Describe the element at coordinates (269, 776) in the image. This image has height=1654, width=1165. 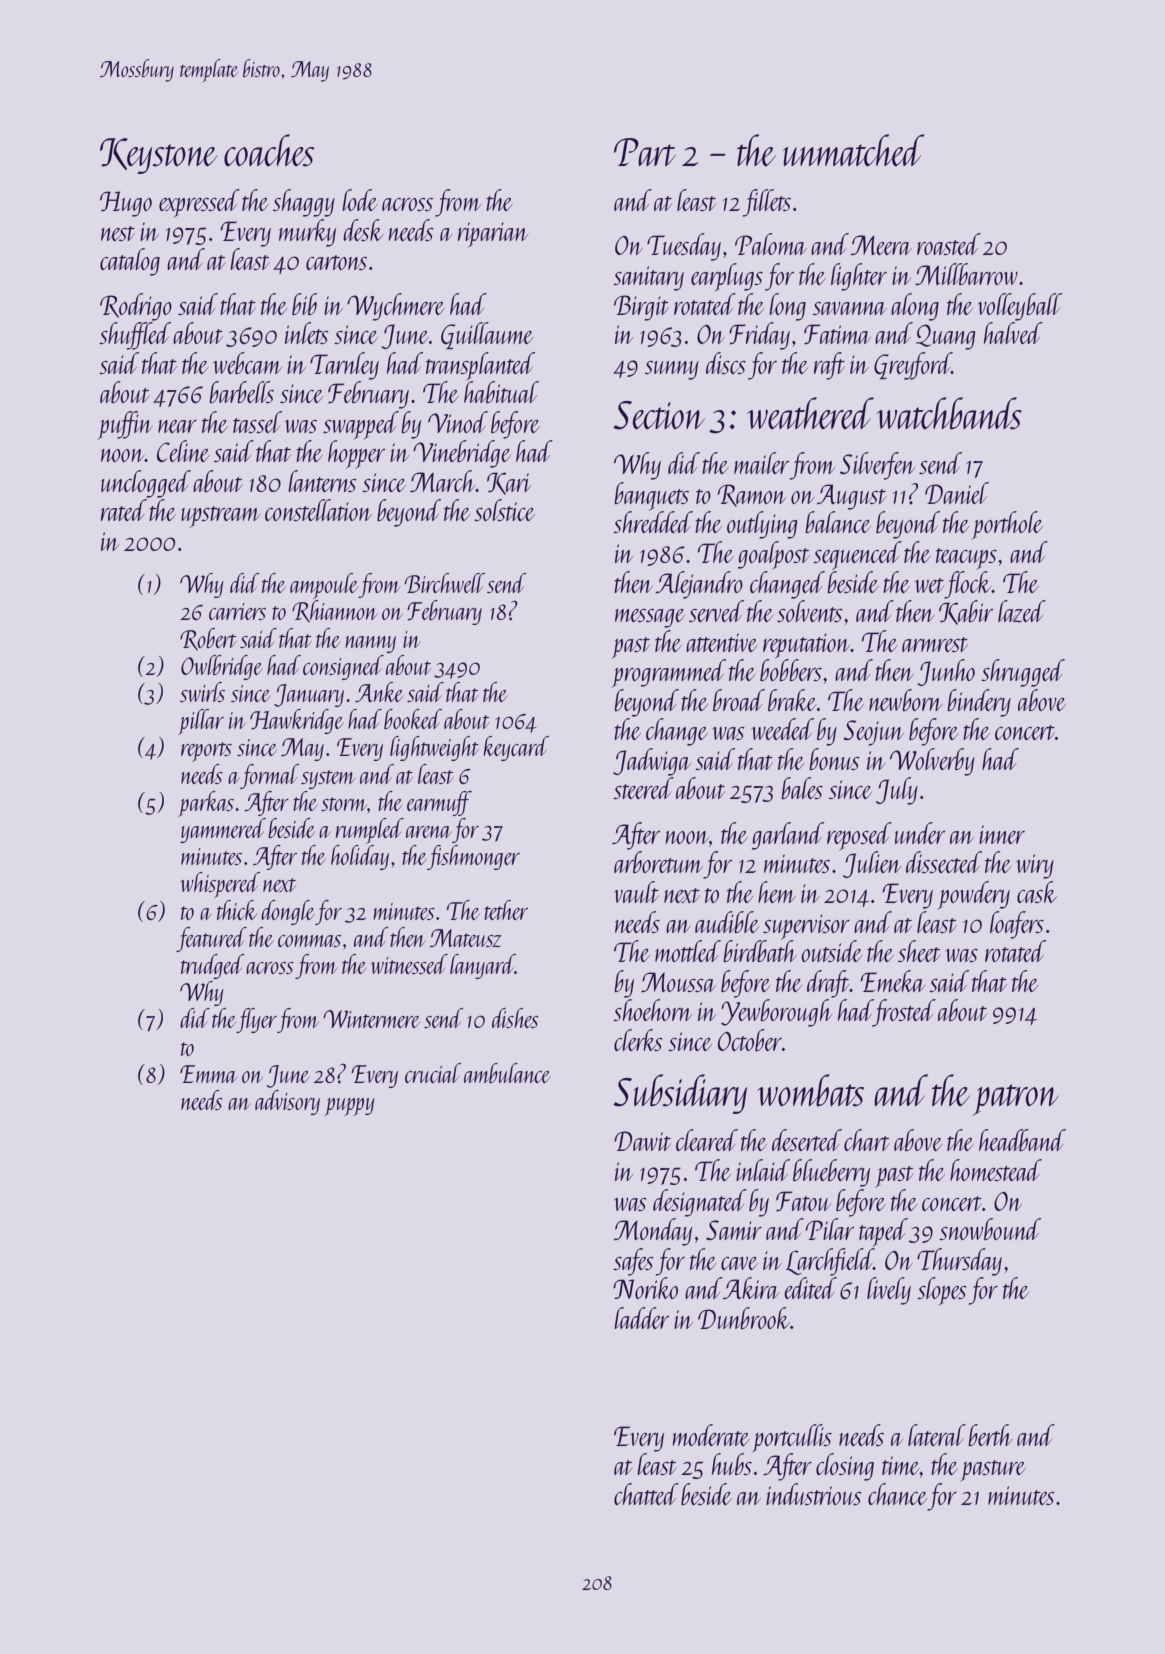
I see `formal` at that location.
